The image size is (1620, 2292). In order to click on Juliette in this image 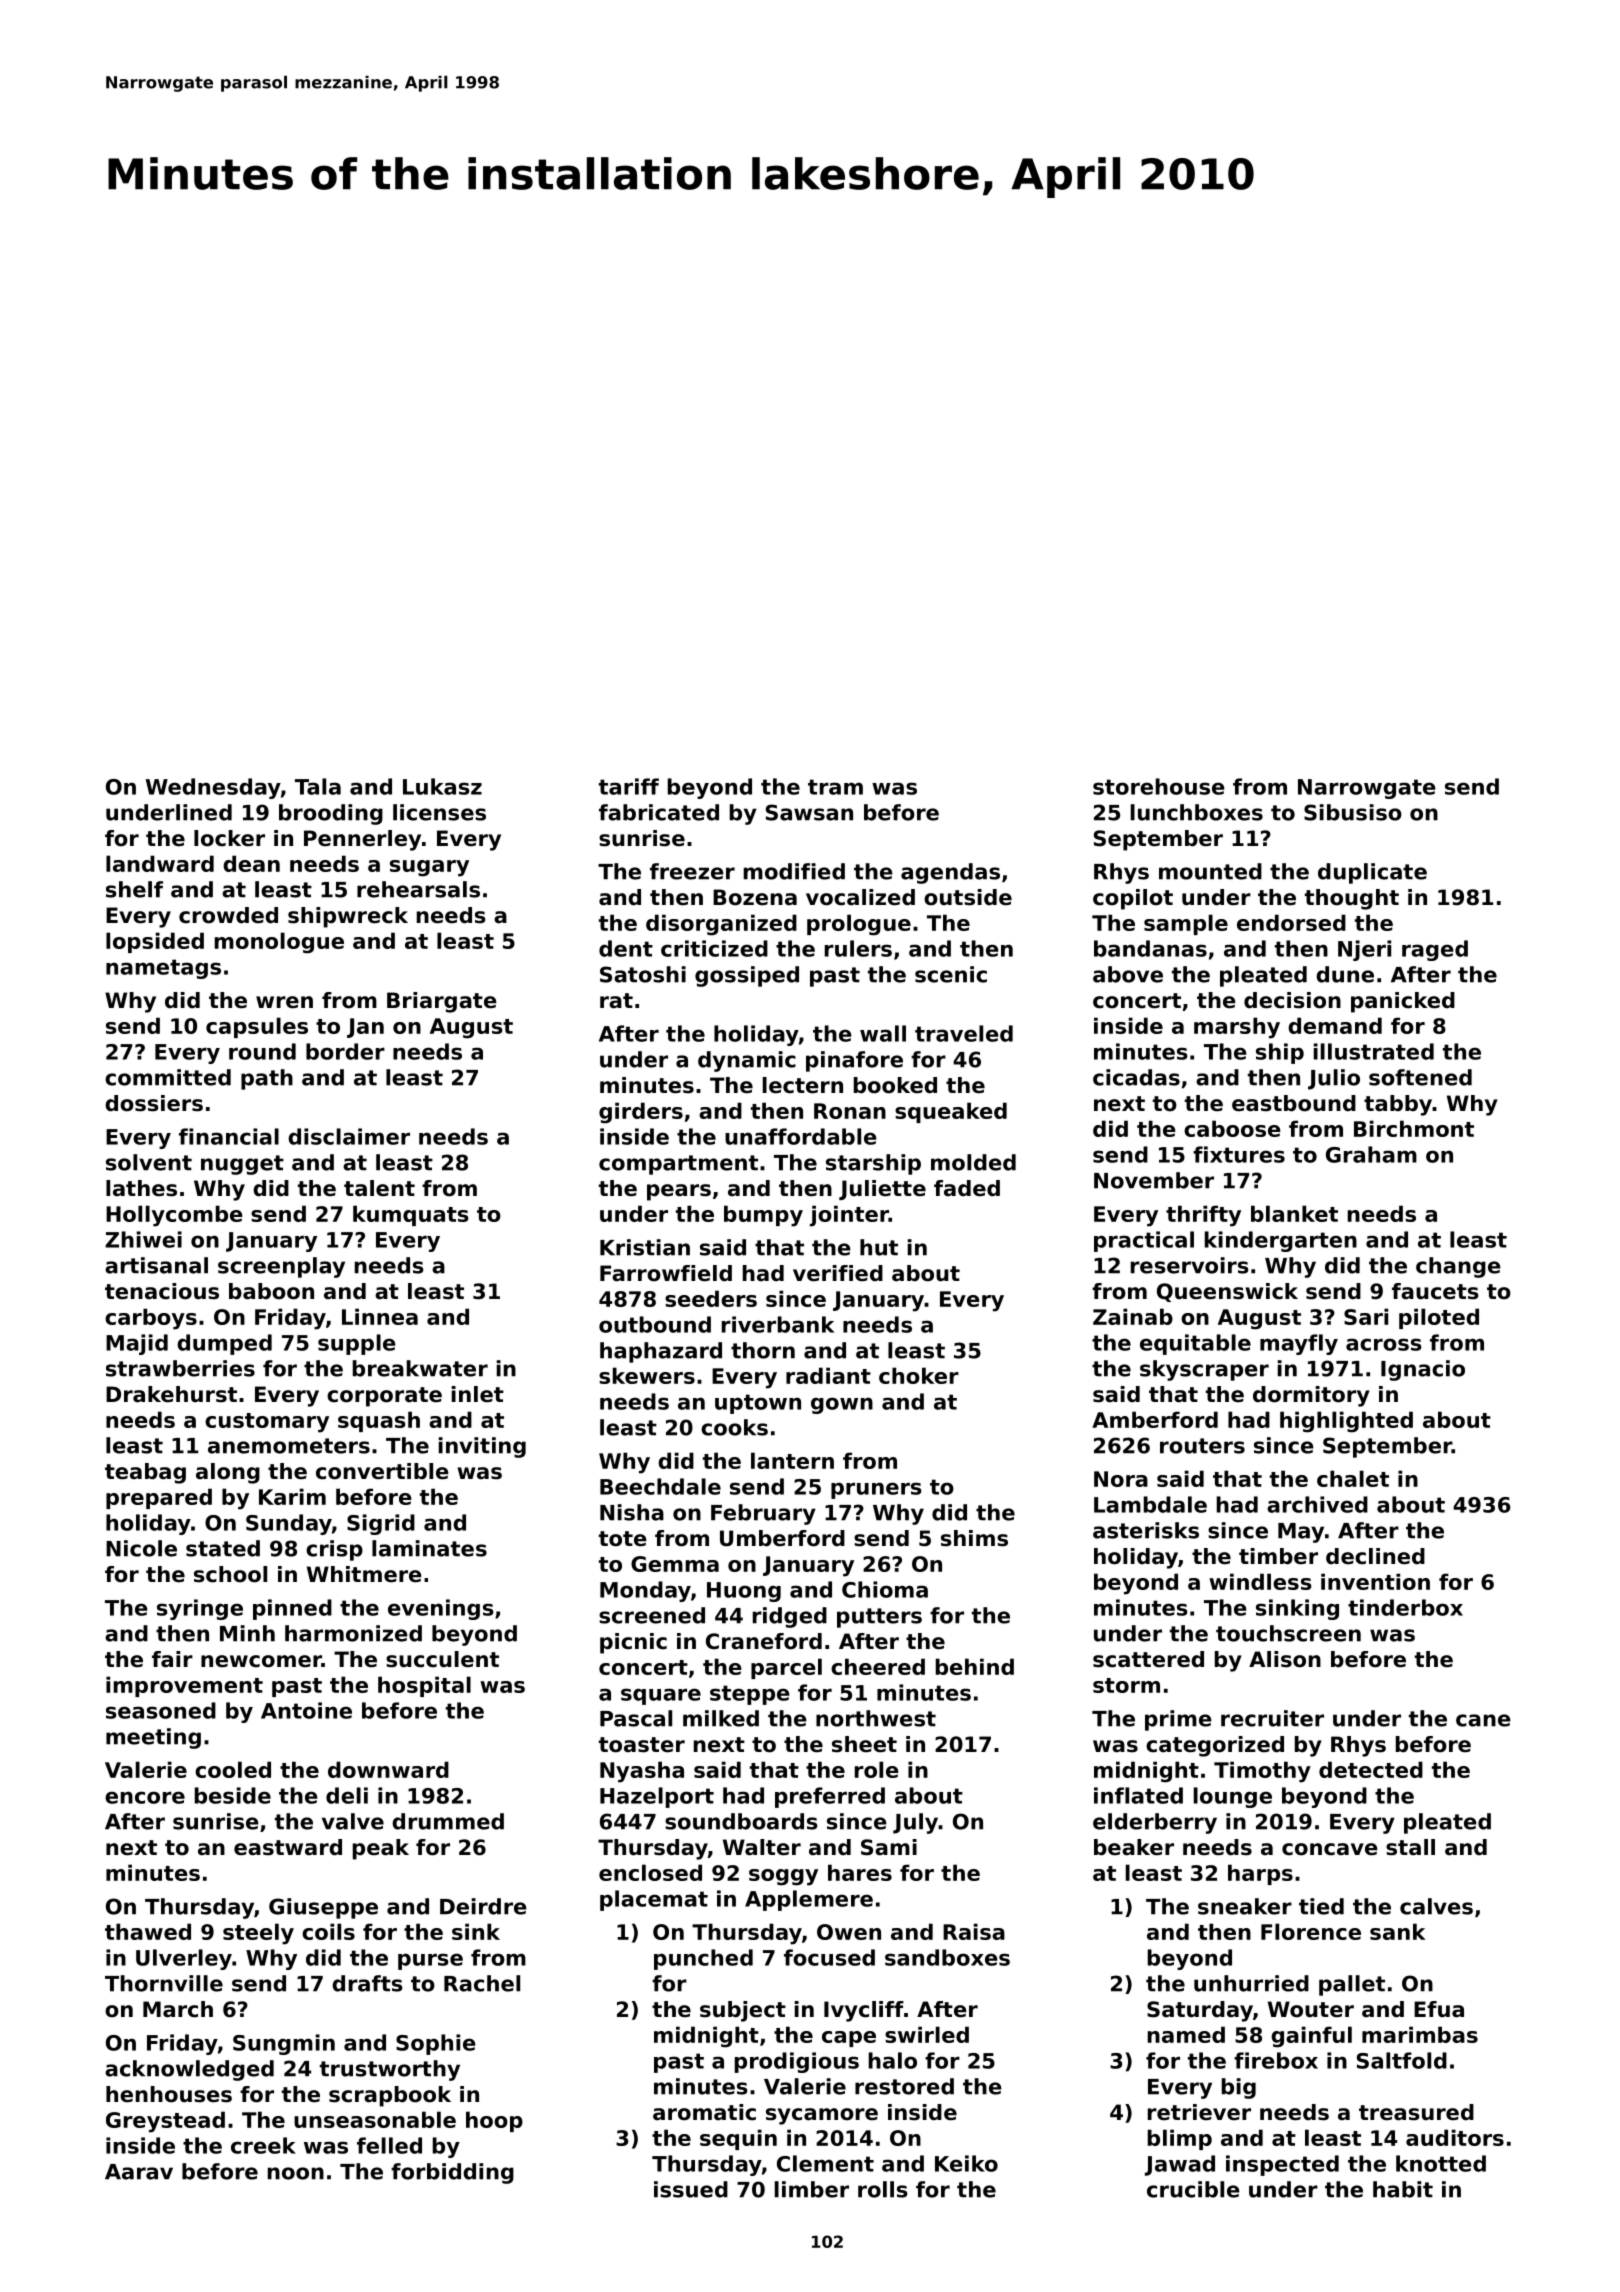, I will do `click(882, 1190)`.
